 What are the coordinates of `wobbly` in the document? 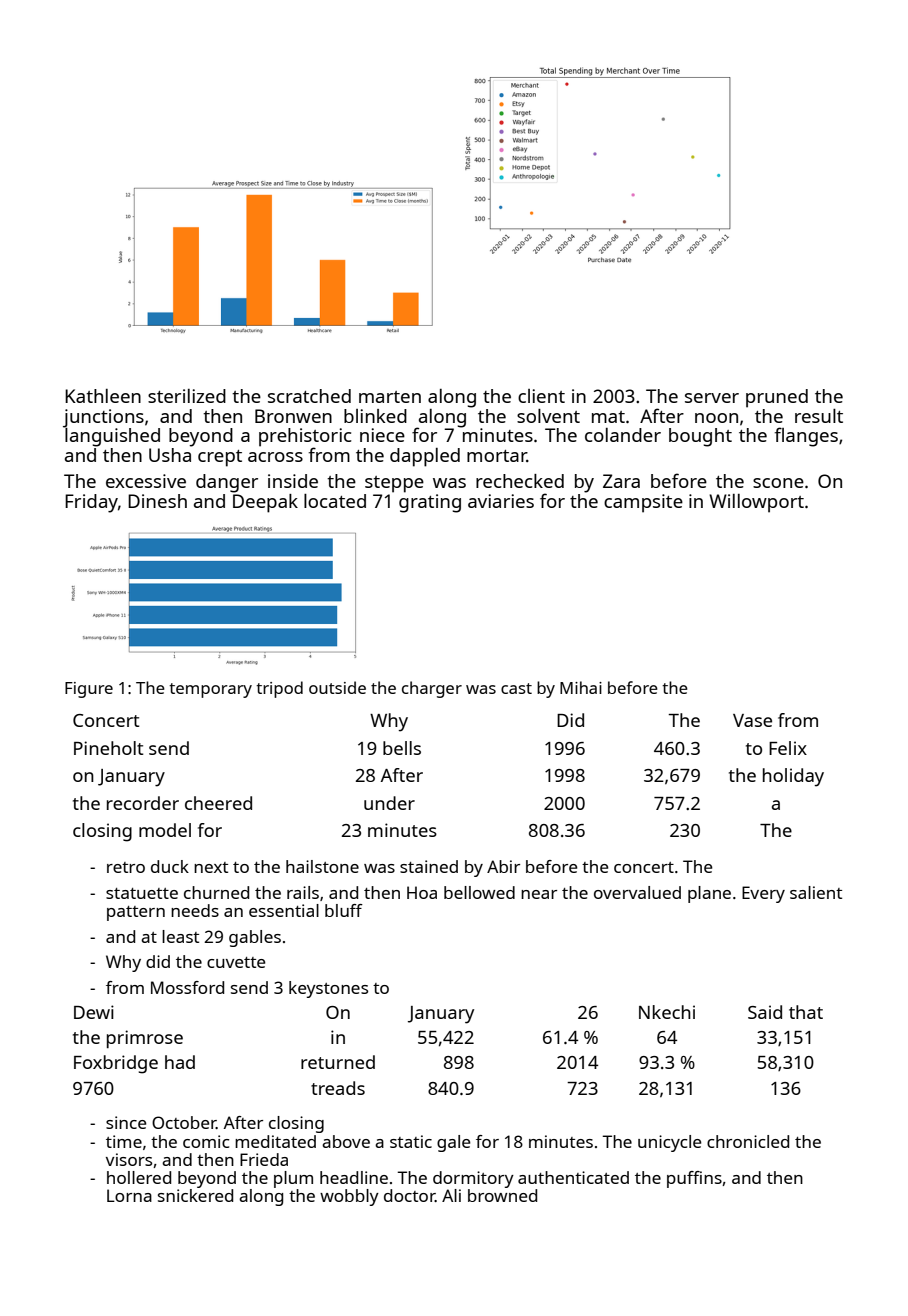 It's located at (349, 1197).
